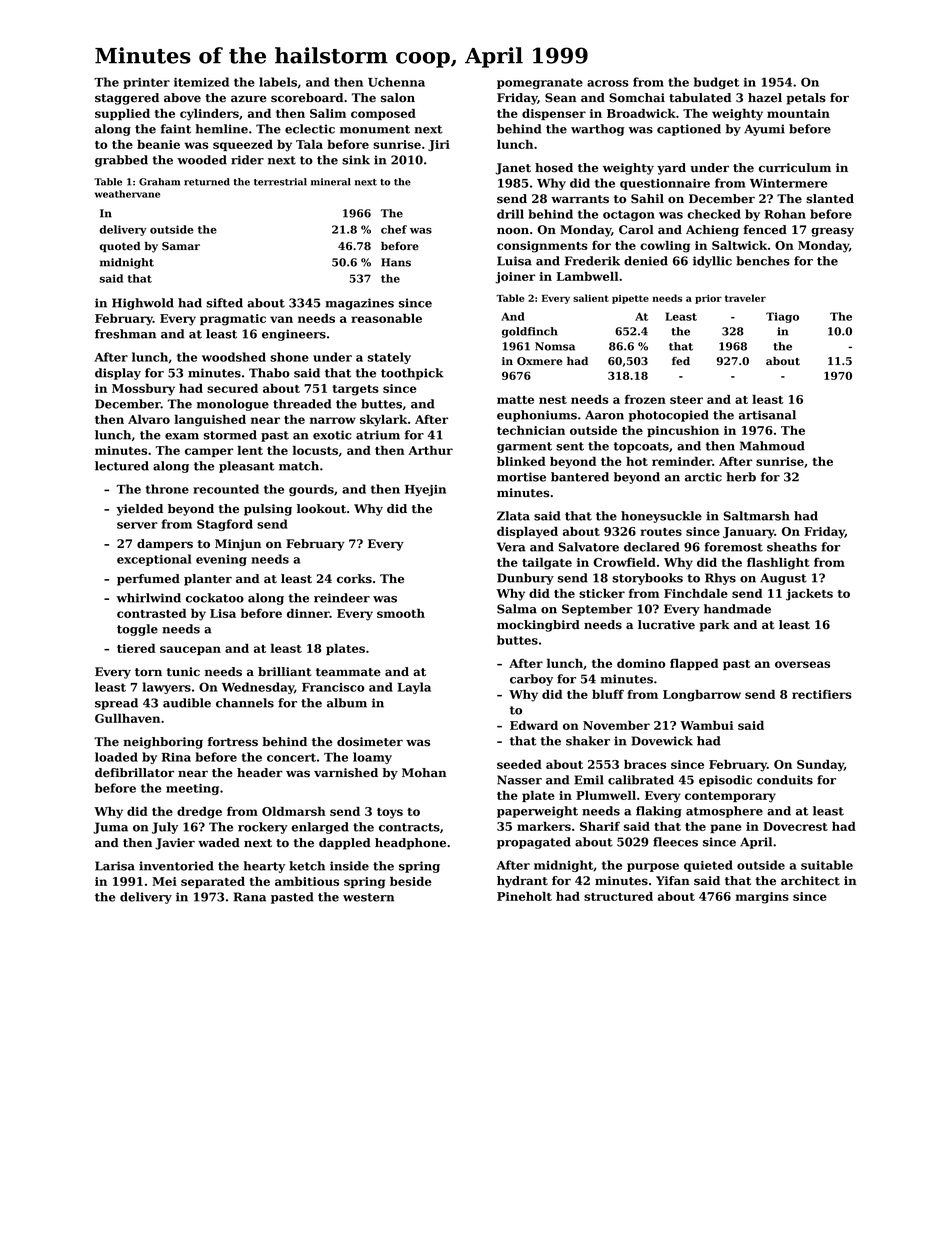 The width and height of the document is (952, 1233). What do you see at coordinates (524, 896) in the document?
I see `Pineholt` at bounding box center [524, 896].
